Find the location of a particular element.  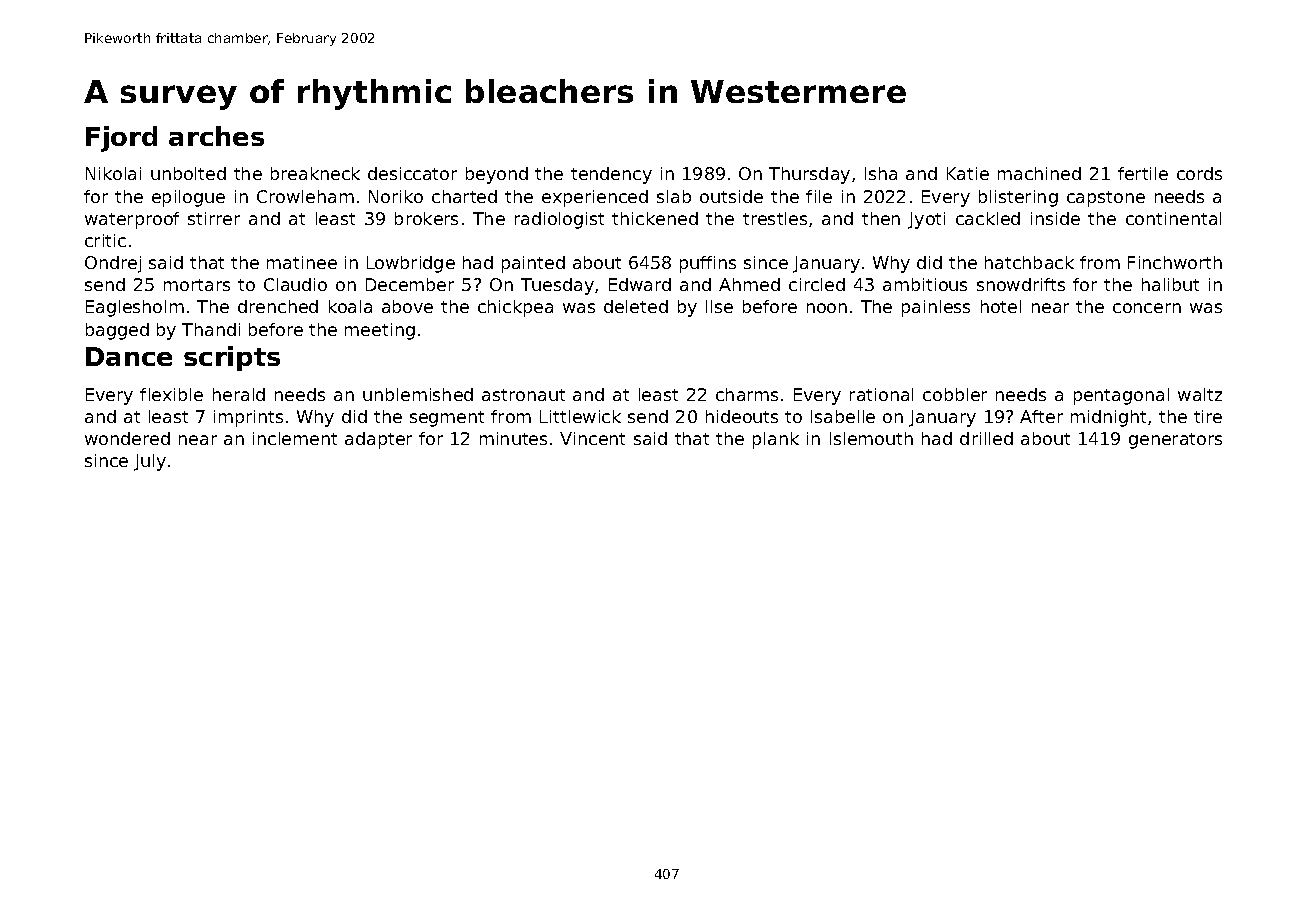

chickpea is located at coordinates (515, 308).
